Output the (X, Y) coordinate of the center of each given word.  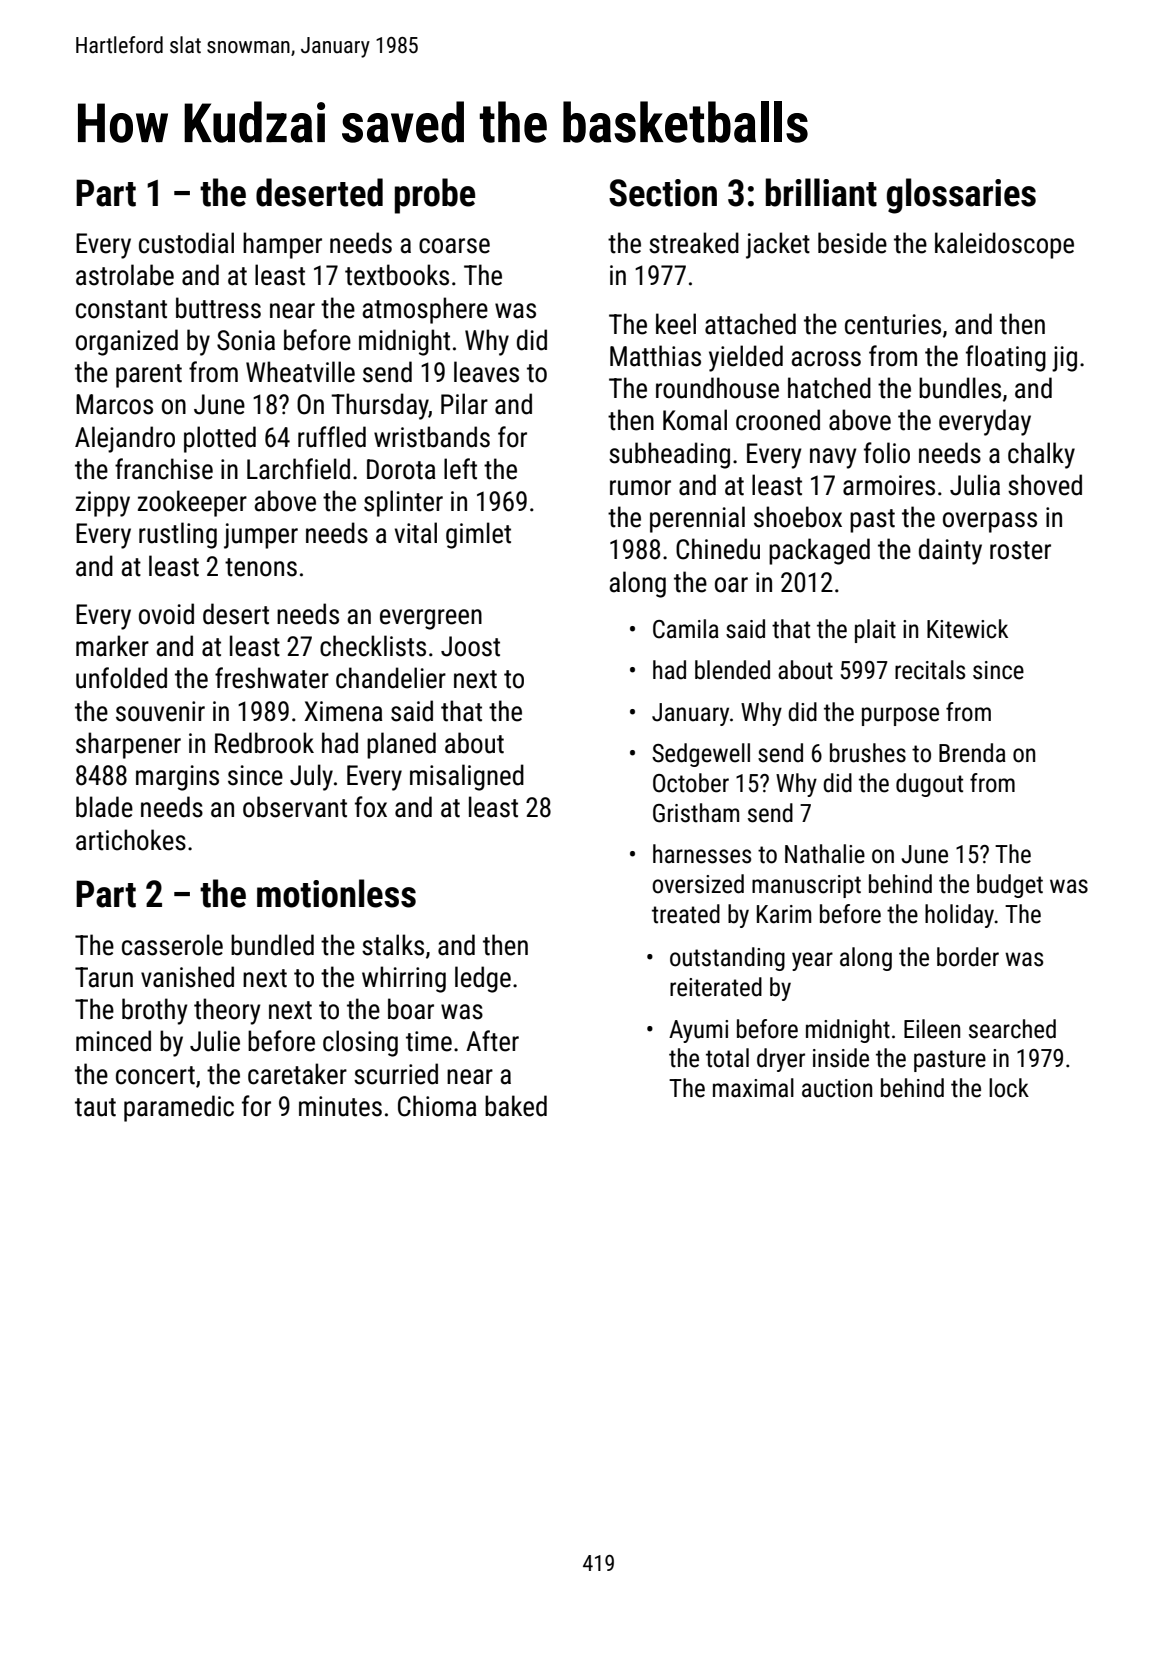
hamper (282, 245)
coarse (454, 246)
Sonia (246, 340)
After (492, 1041)
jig (1064, 359)
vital (416, 533)
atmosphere (425, 310)
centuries (893, 324)
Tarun (104, 977)
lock (1009, 1088)
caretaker (297, 1074)
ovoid (166, 614)
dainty (950, 551)
